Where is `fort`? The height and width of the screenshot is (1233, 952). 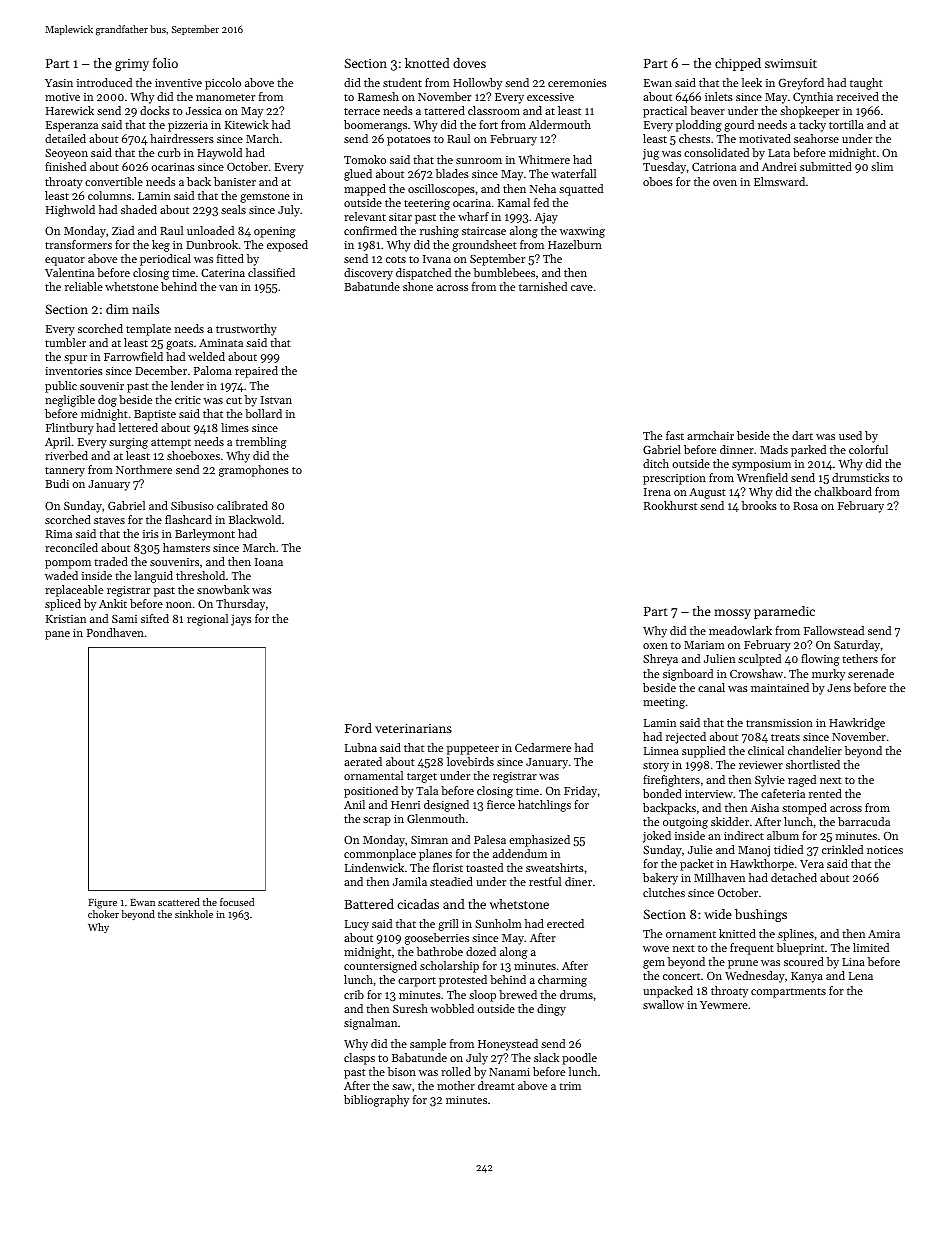 fort is located at coordinates (488, 124).
